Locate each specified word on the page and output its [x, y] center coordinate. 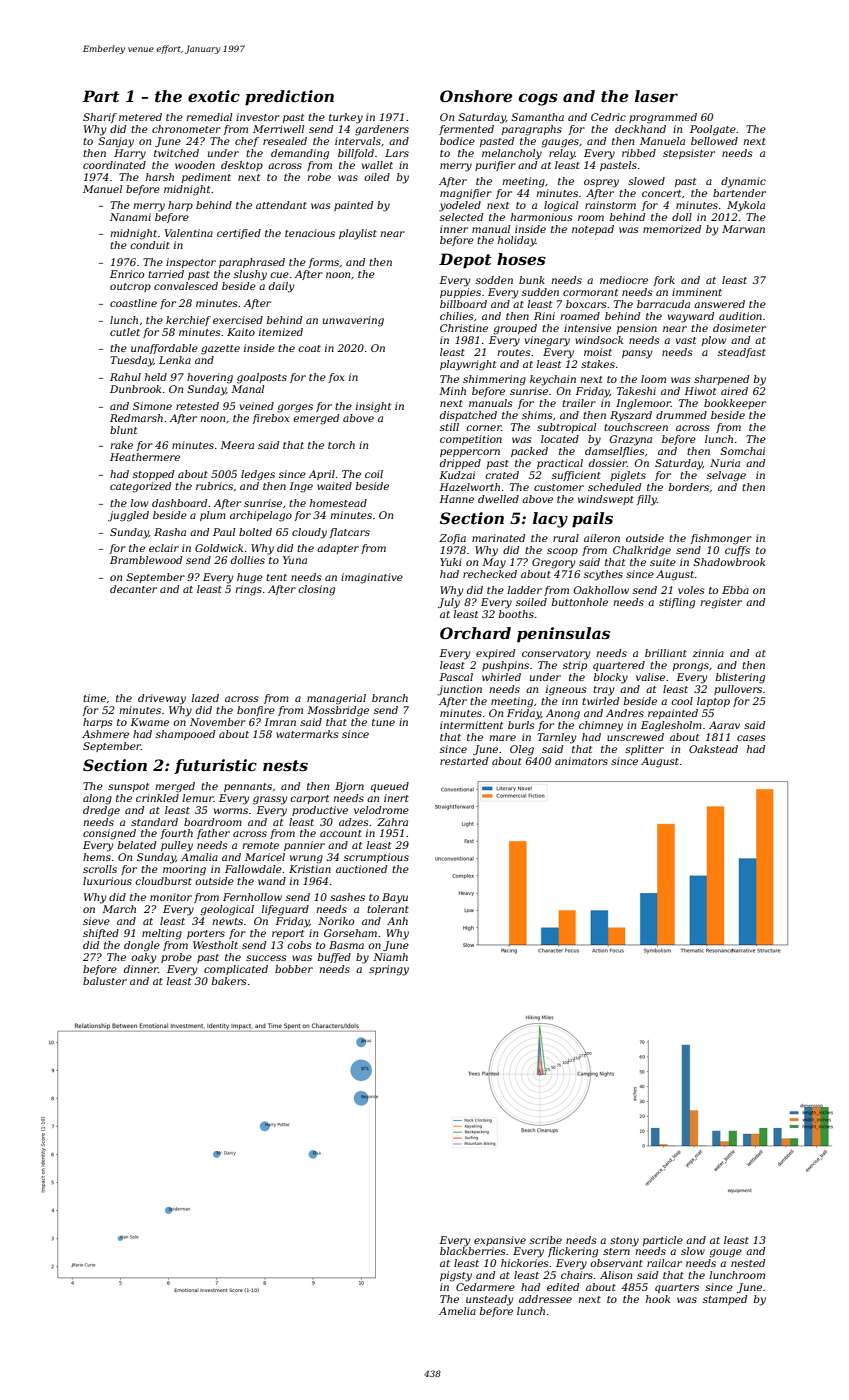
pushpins [505, 666]
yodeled [460, 206]
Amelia [457, 1311]
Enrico [127, 274]
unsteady [489, 1300]
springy [389, 970]
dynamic [743, 182]
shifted [101, 934]
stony [624, 1242]
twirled [600, 701]
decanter [133, 589]
